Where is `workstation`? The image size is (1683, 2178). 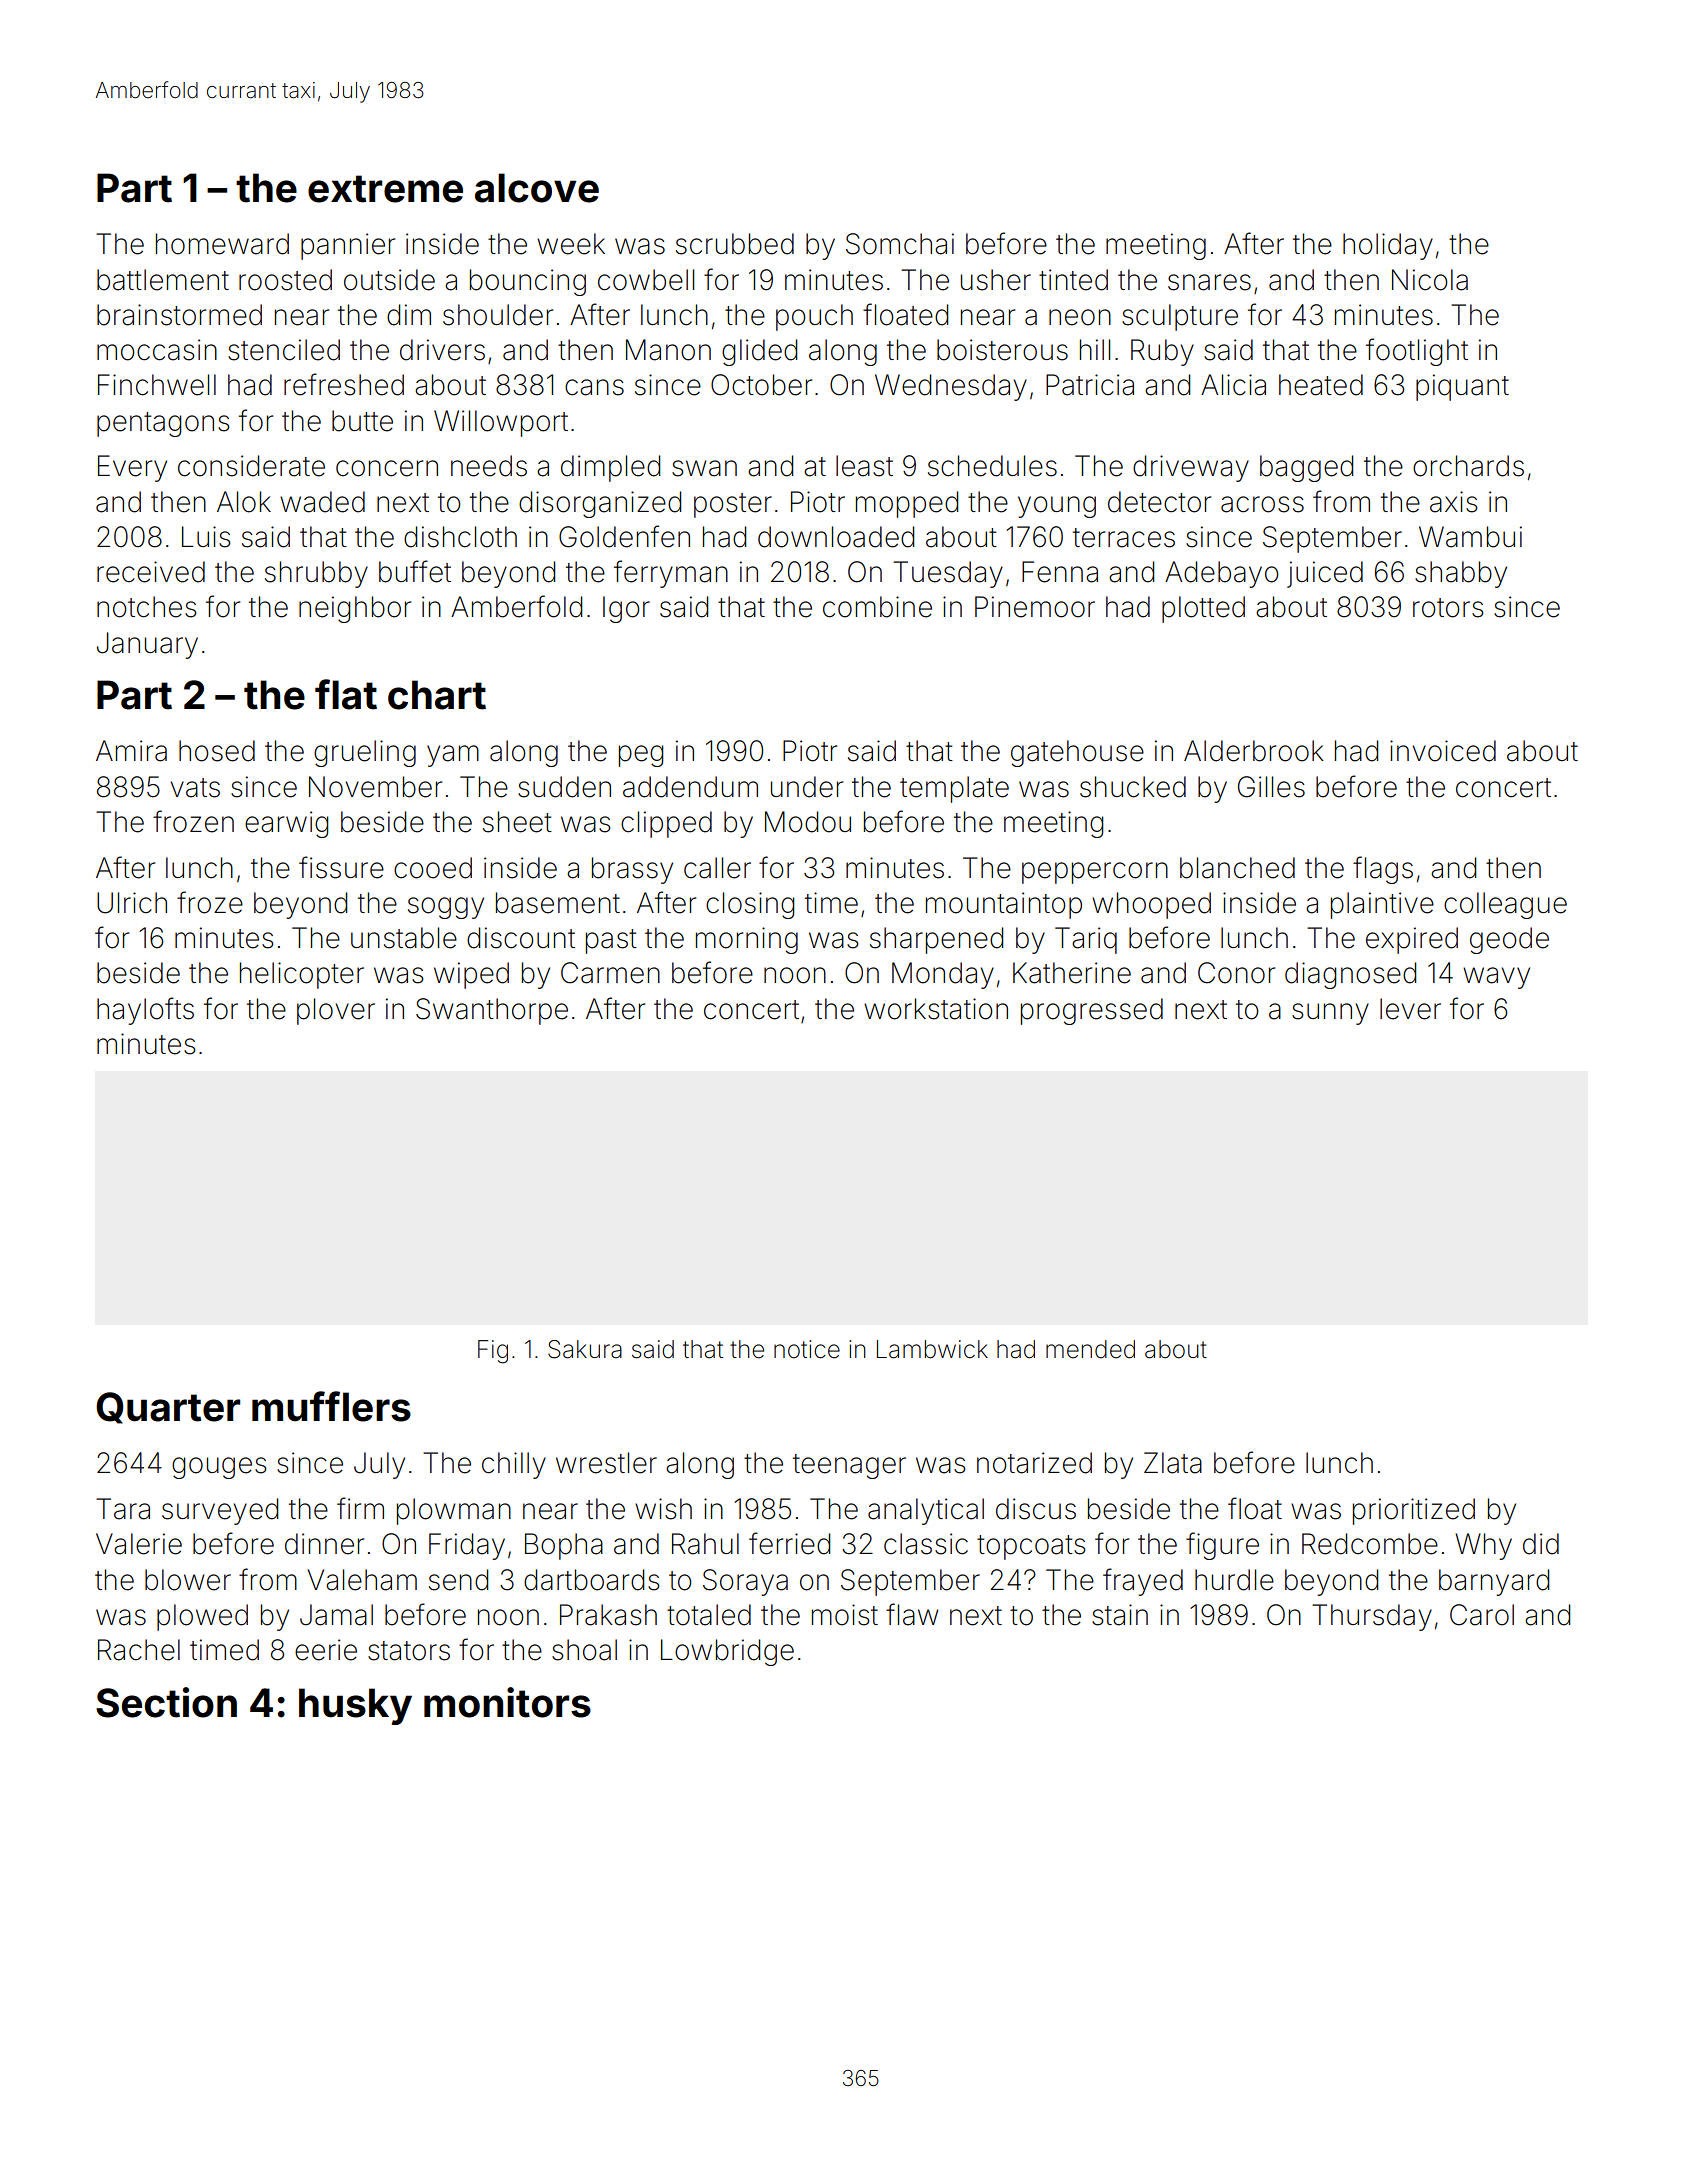 workstation is located at coordinates (936, 1009).
